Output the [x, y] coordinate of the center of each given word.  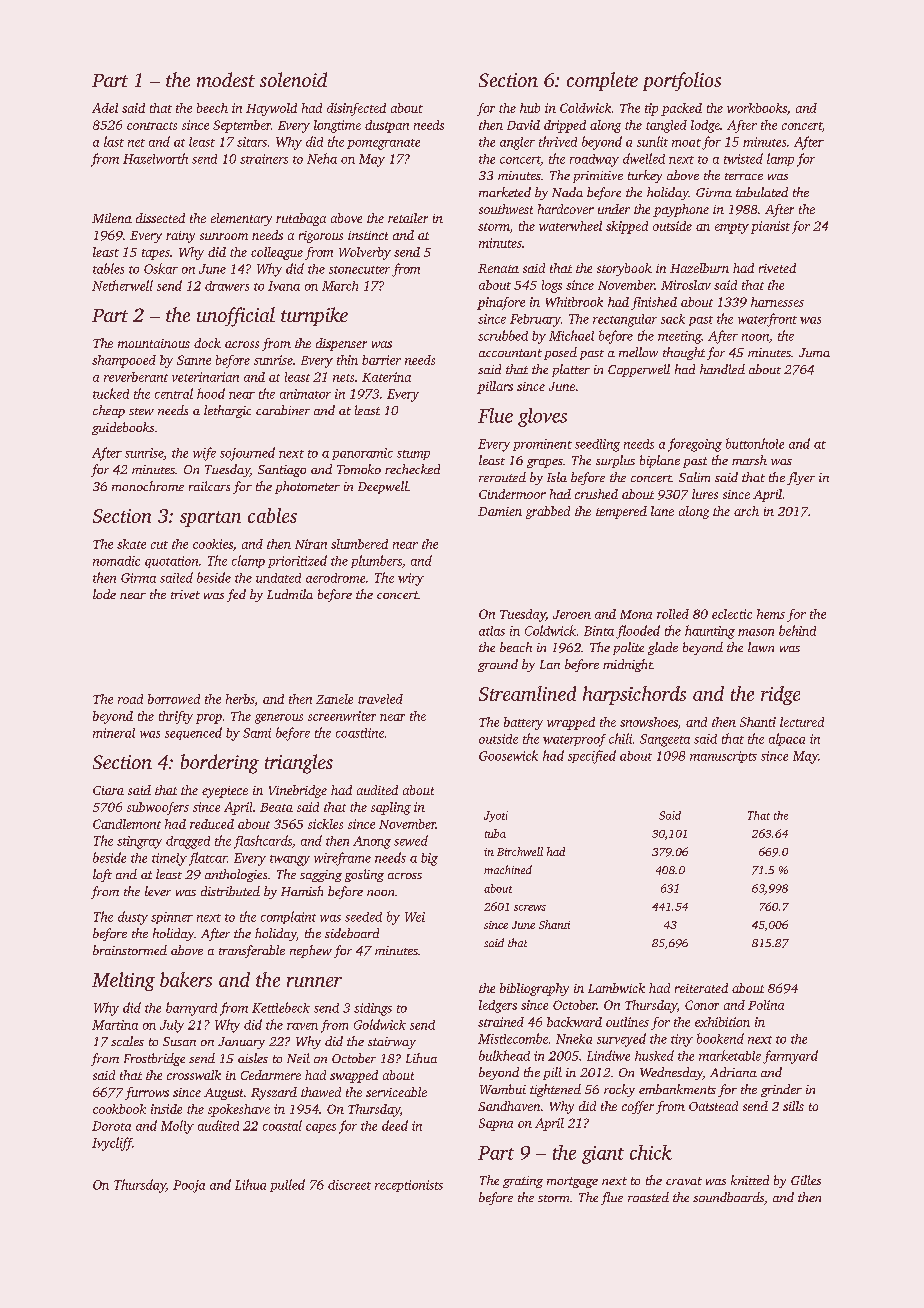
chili [620, 738]
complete [602, 81]
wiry [411, 579]
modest [226, 79]
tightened [555, 1090]
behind [797, 630]
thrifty [176, 717]
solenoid [293, 79]
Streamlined [527, 693]
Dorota [111, 1126]
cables [272, 515]
